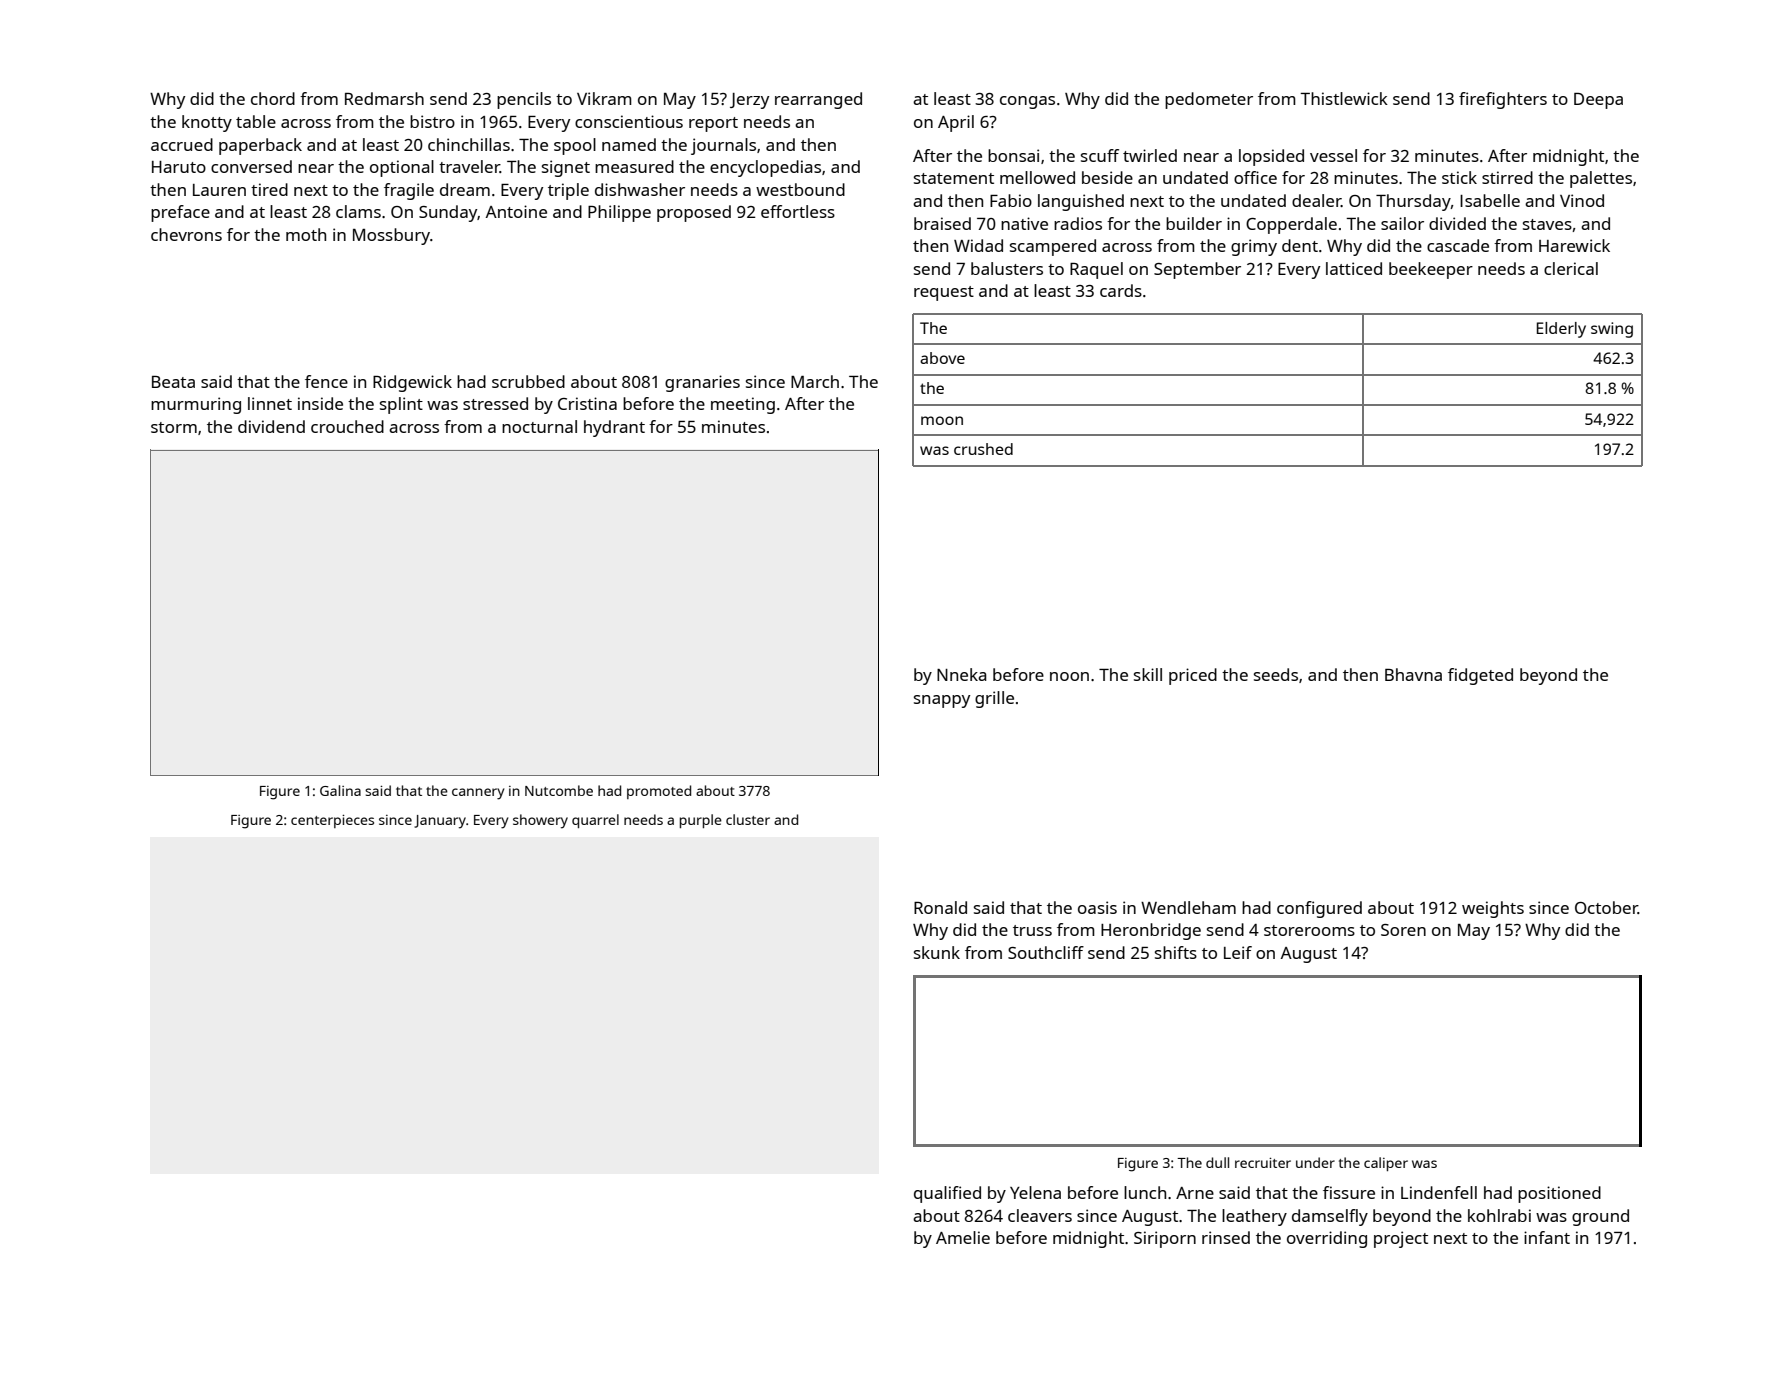  What do you see at coordinates (942, 223) in the screenshot?
I see `braised` at bounding box center [942, 223].
